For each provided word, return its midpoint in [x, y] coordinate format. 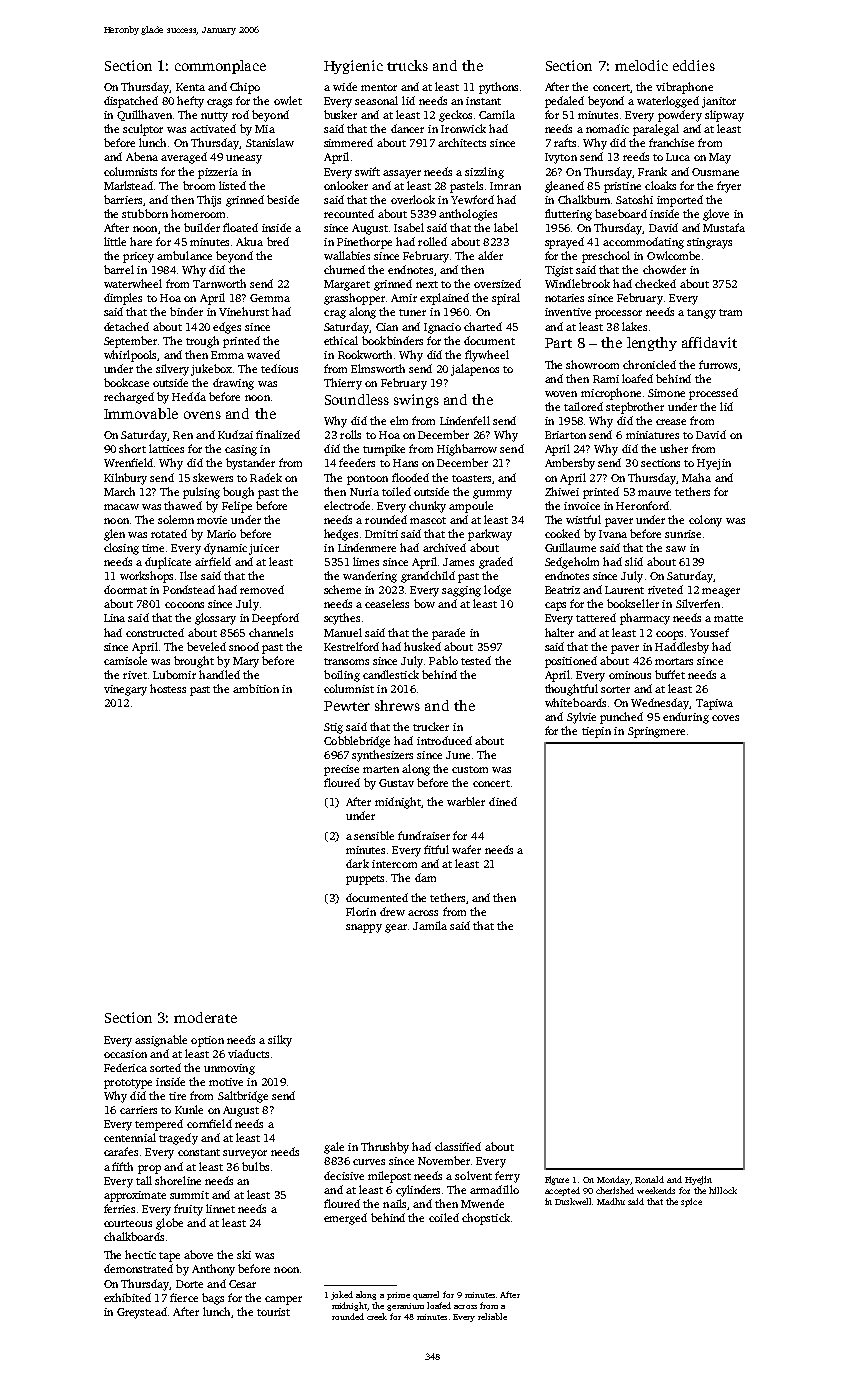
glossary [215, 619]
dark [357, 863]
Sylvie [581, 718]
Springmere [656, 732]
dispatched [131, 102]
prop [149, 1169]
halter [559, 632]
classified [458, 1146]
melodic [641, 65]
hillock [723, 1190]
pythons [498, 88]
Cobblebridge [357, 742]
